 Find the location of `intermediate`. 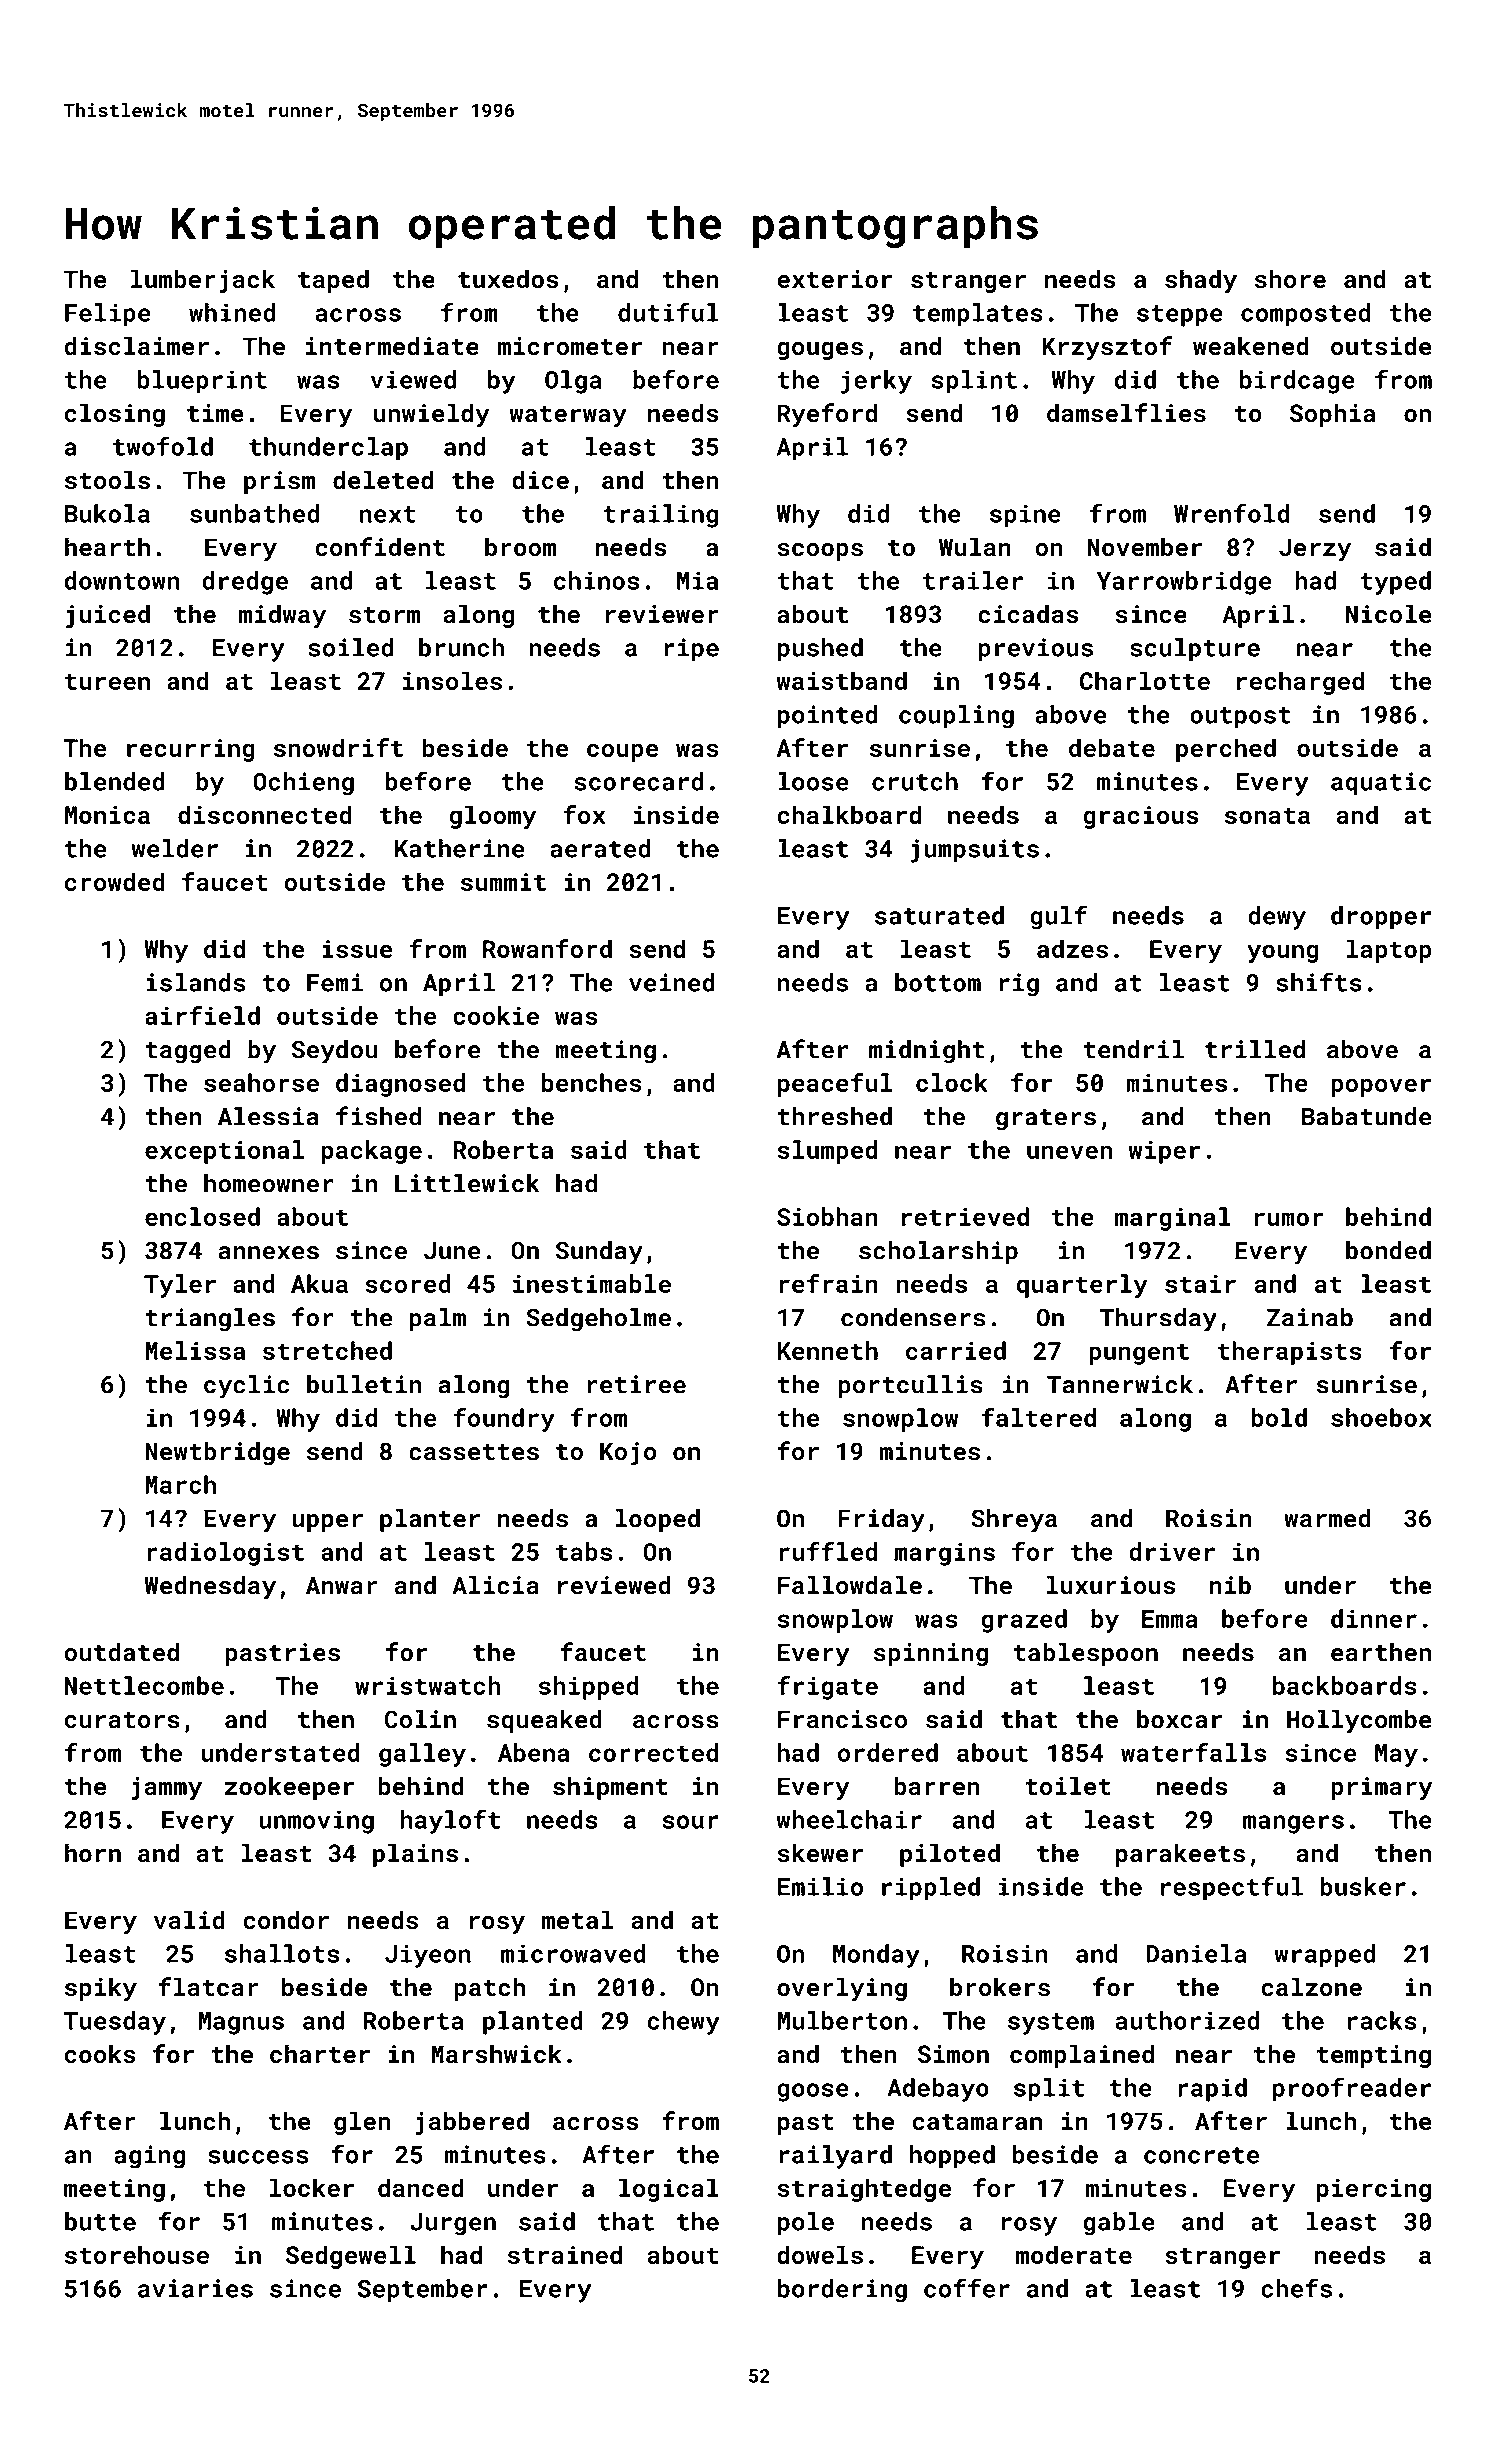

intermediate is located at coordinates (392, 346).
